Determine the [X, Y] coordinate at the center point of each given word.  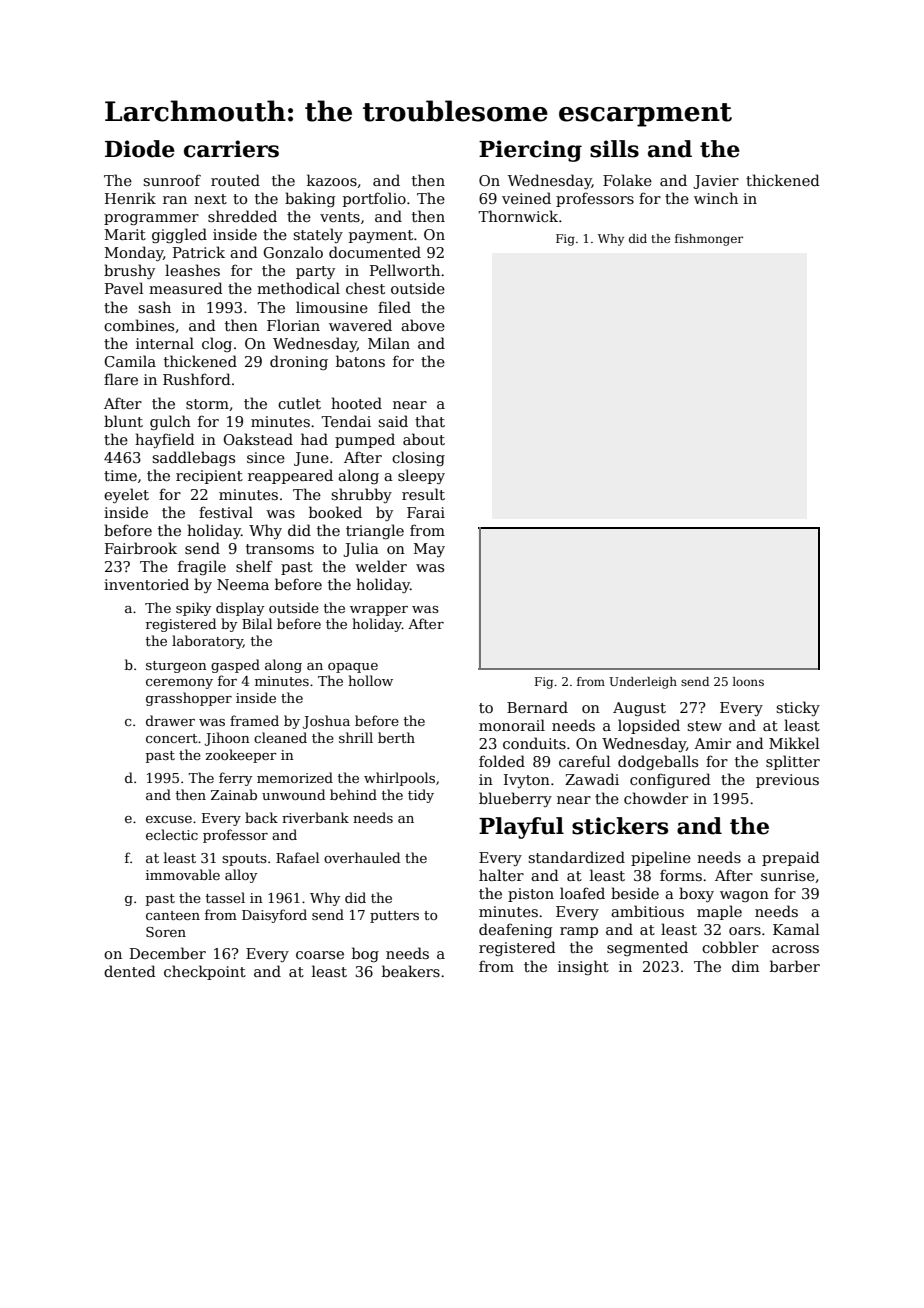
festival [226, 512]
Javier [716, 182]
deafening [515, 930]
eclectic [172, 834]
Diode [140, 149]
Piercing [530, 151]
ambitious [647, 911]
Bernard [537, 707]
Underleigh [643, 683]
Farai [426, 512]
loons [748, 681]
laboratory [207, 642]
